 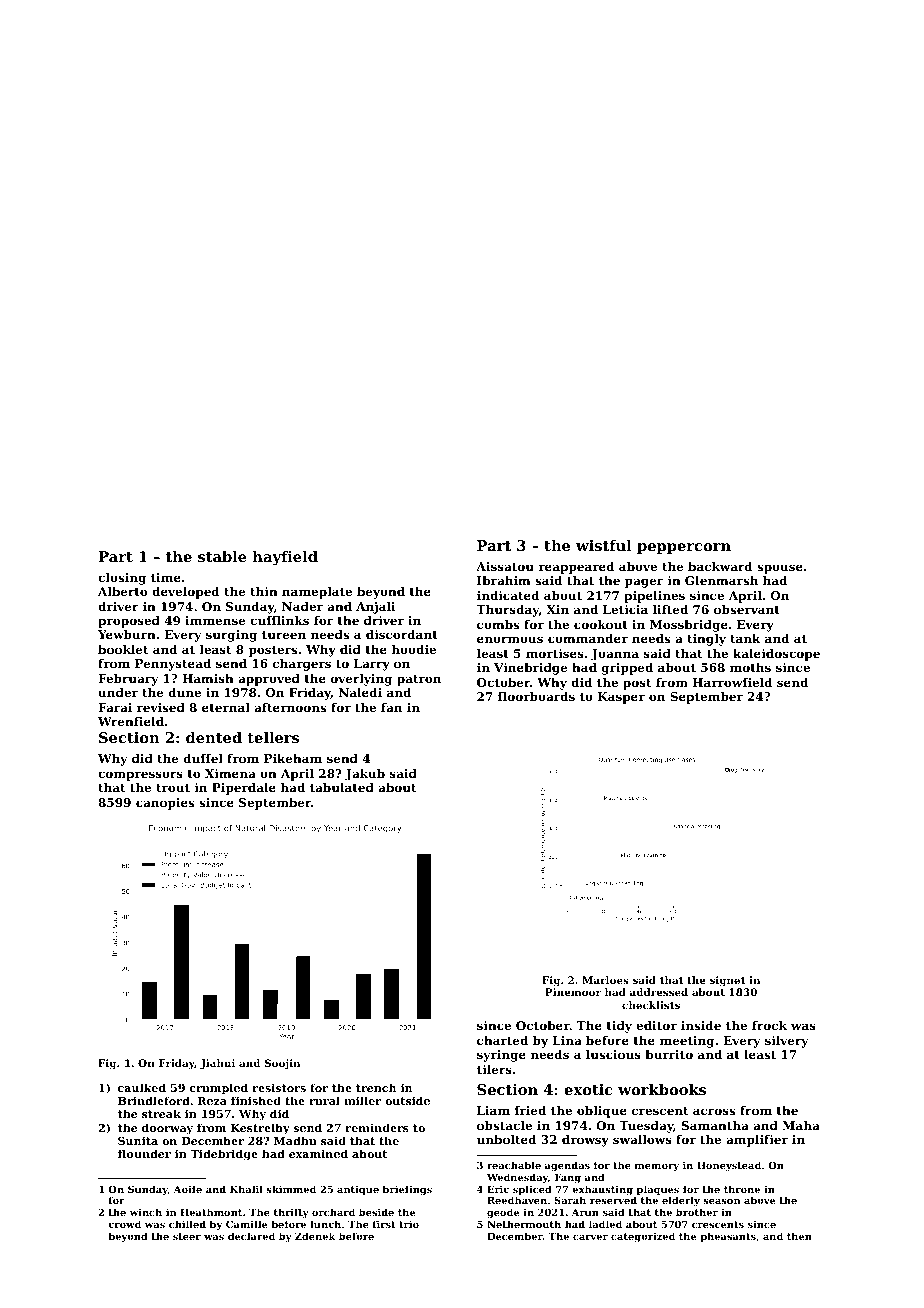 I want to click on Liam, so click(x=493, y=1110).
